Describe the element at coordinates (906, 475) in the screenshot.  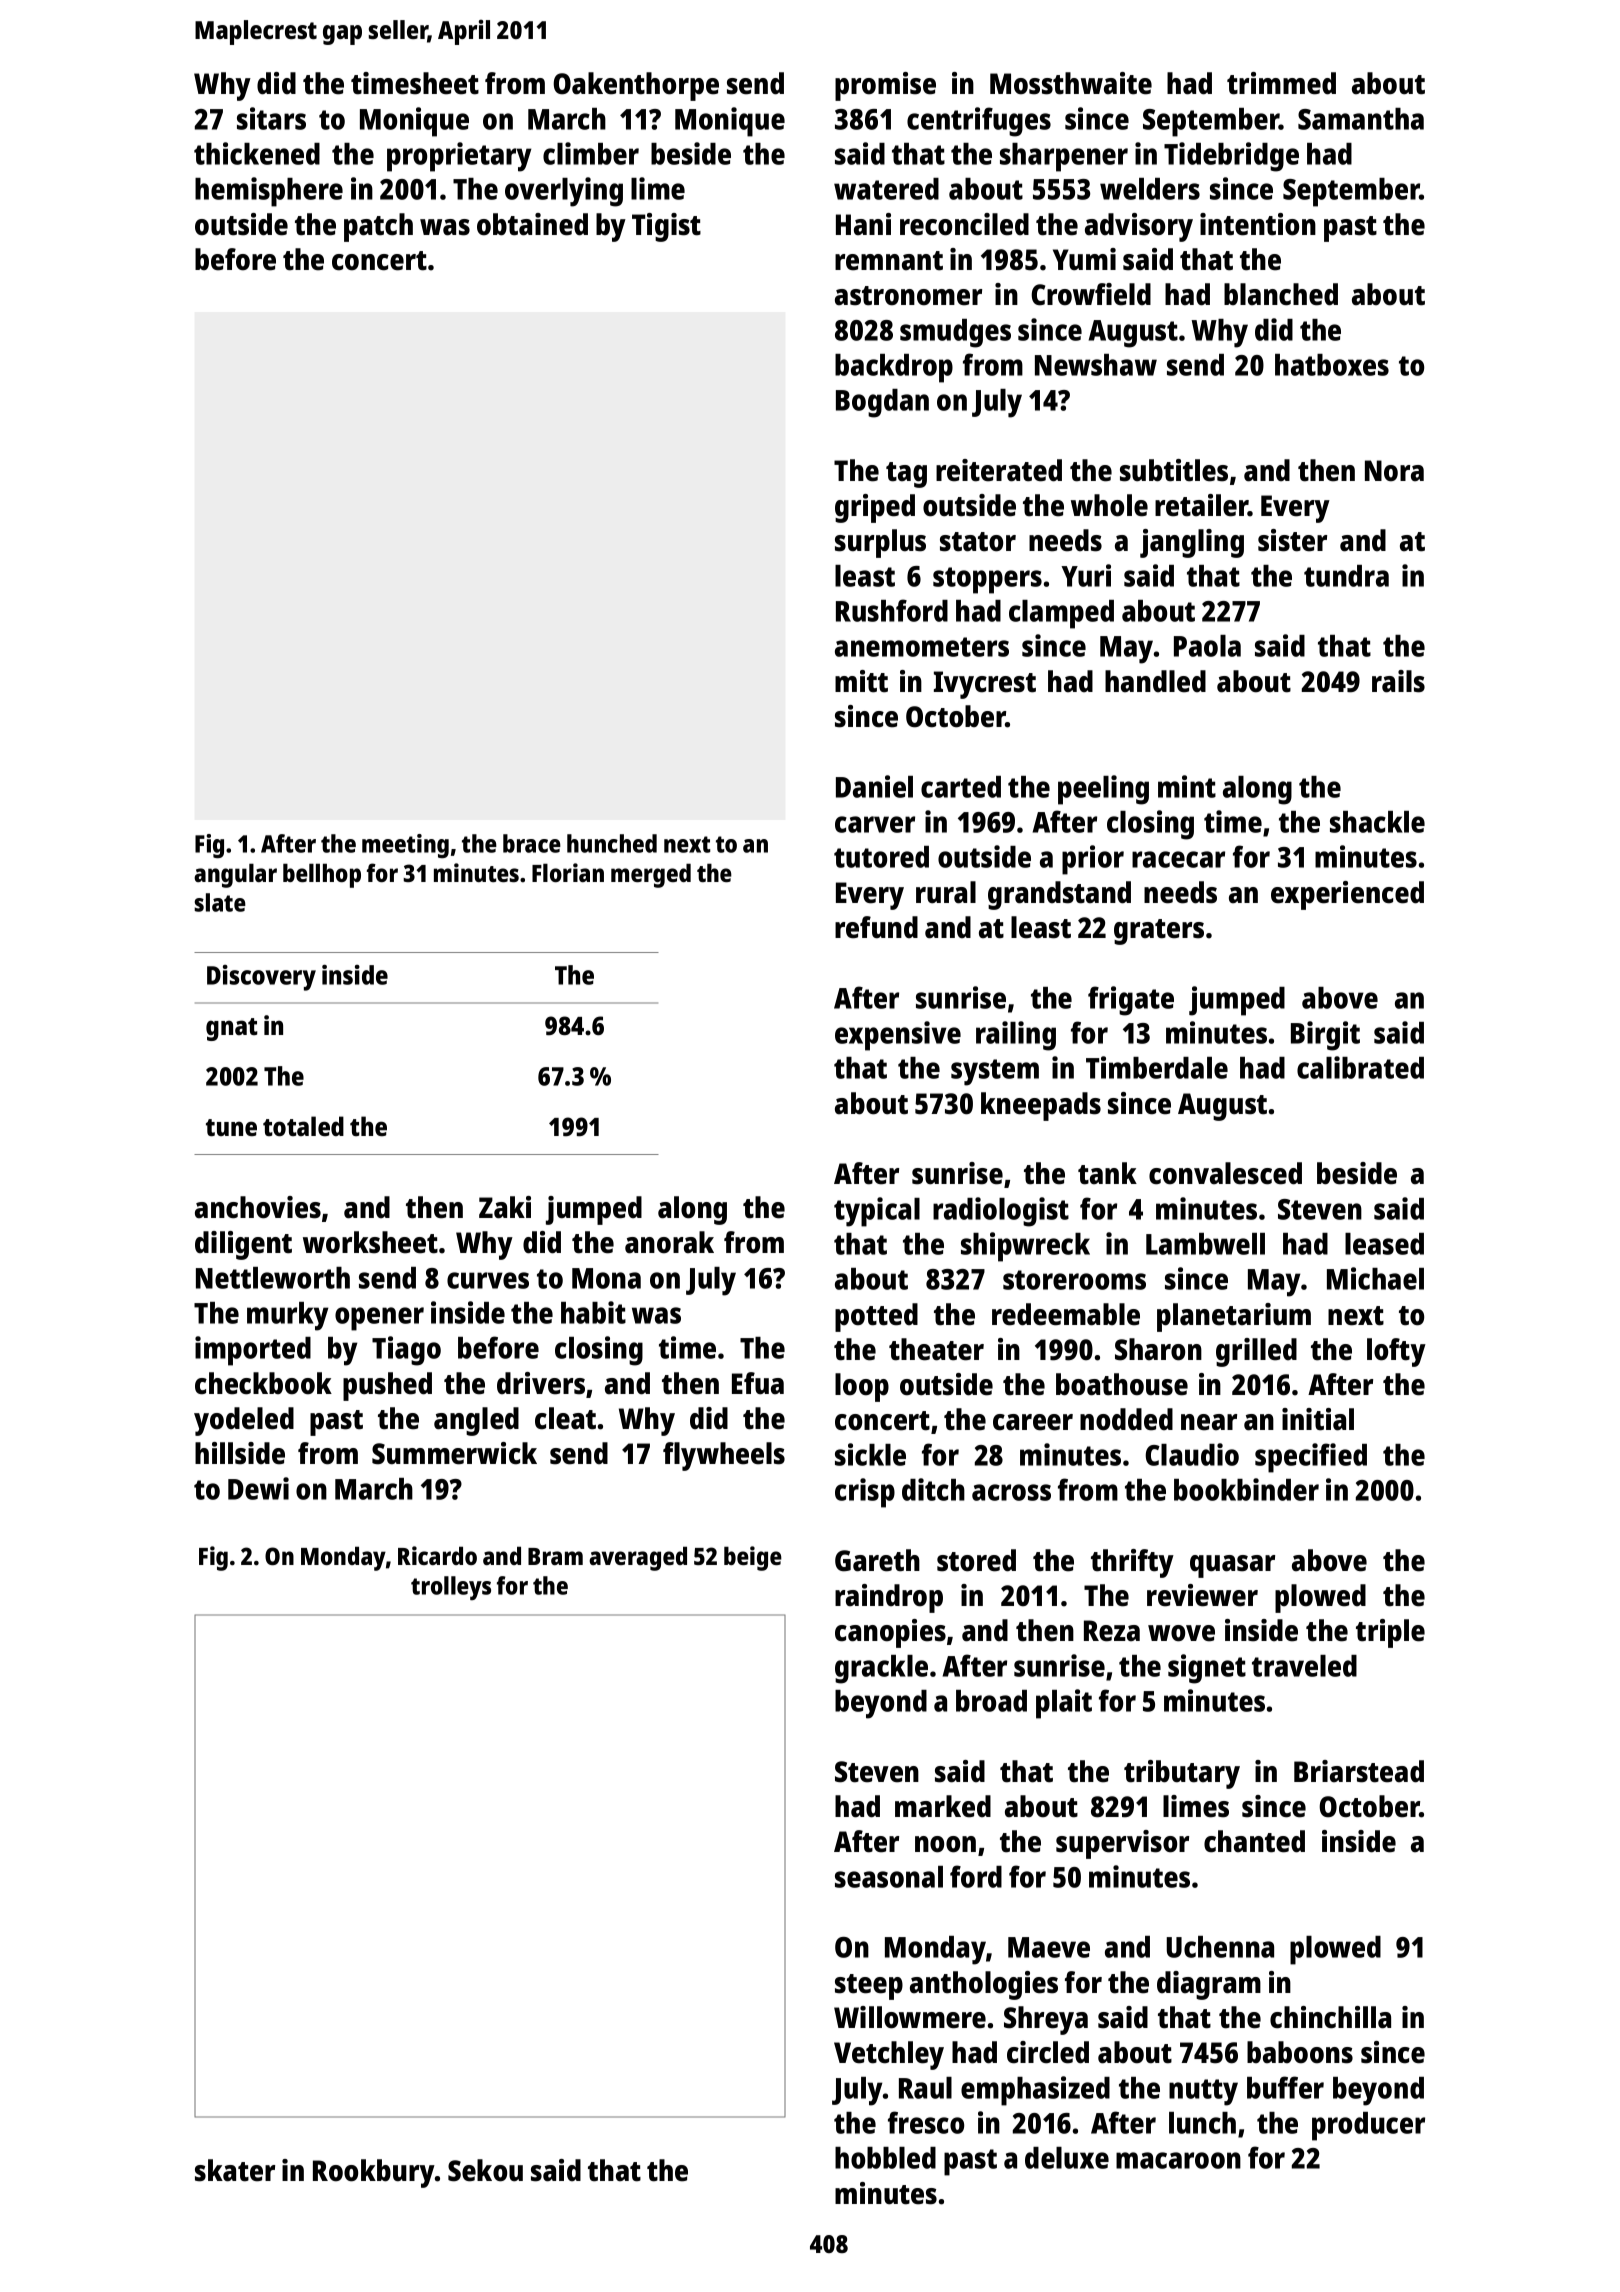
I see `tag` at that location.
